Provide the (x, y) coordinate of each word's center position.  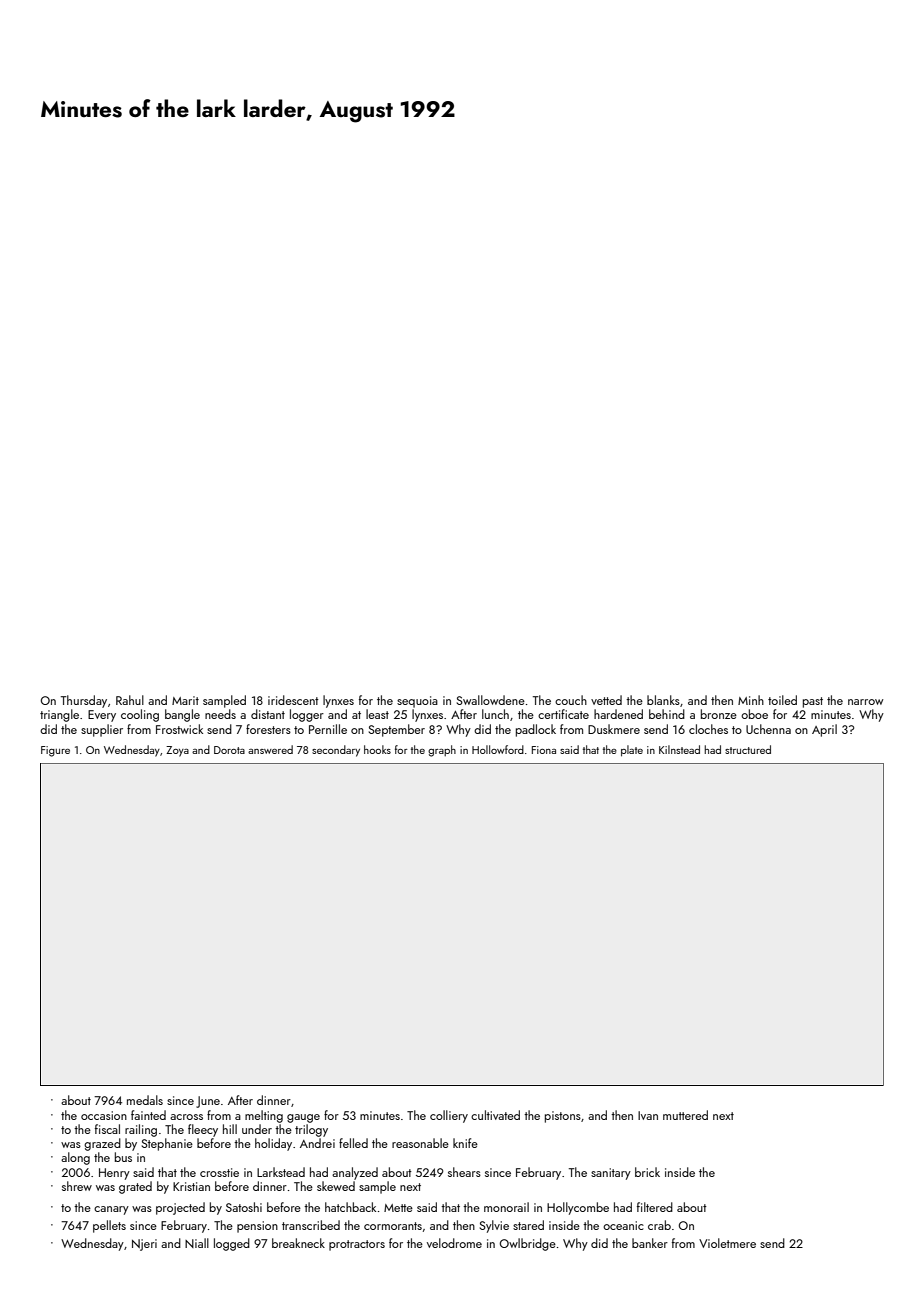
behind (667, 714)
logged (232, 1244)
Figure (55, 751)
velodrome (454, 1243)
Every (102, 716)
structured (748, 749)
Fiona (544, 750)
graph (442, 751)
